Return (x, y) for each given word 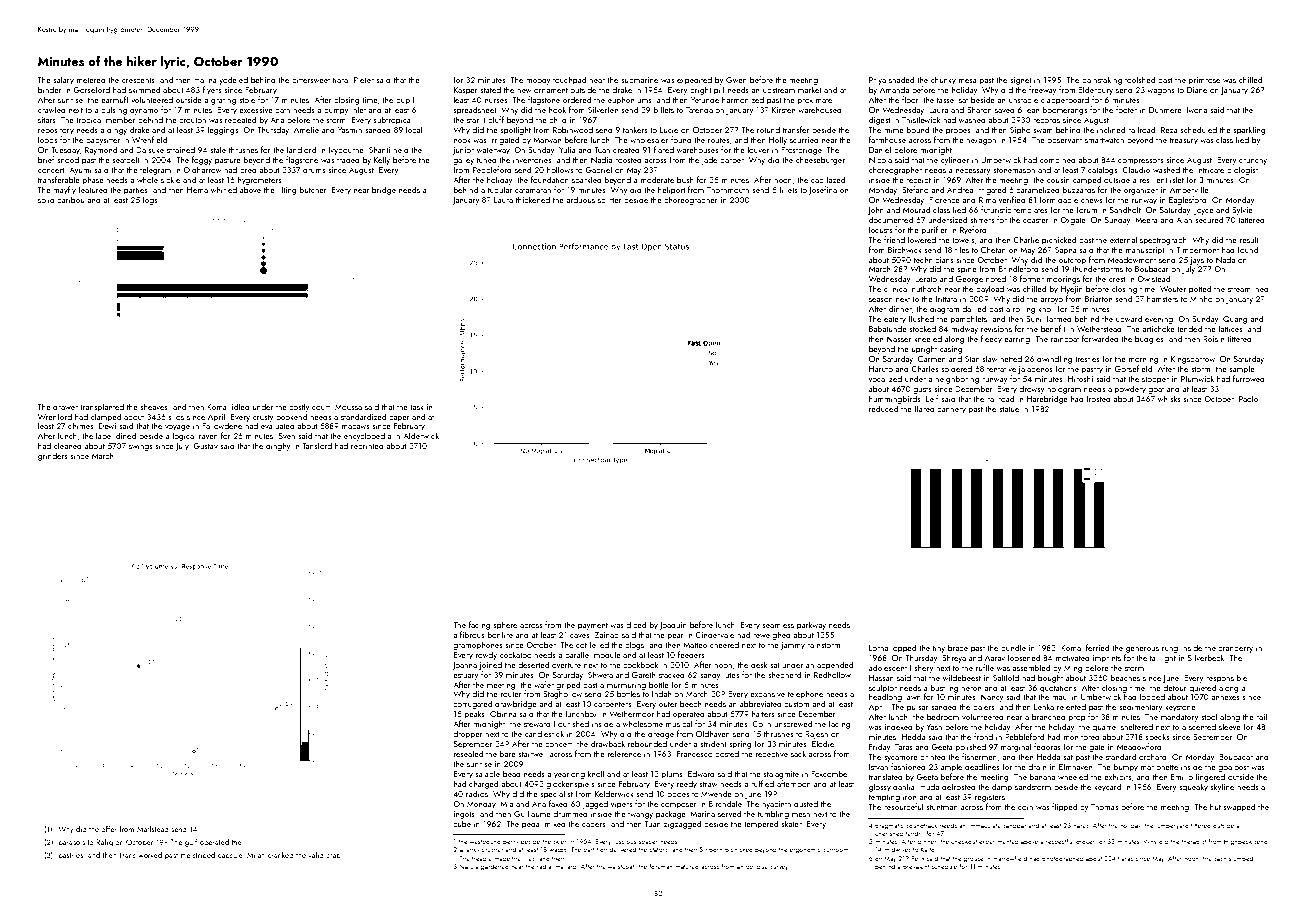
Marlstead (153, 829)
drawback (608, 743)
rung (1170, 650)
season (881, 300)
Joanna (464, 666)
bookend (291, 416)
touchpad (569, 80)
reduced (883, 408)
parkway (811, 625)
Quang (1235, 320)
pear (676, 637)
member (121, 119)
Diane (1197, 90)
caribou (71, 199)
